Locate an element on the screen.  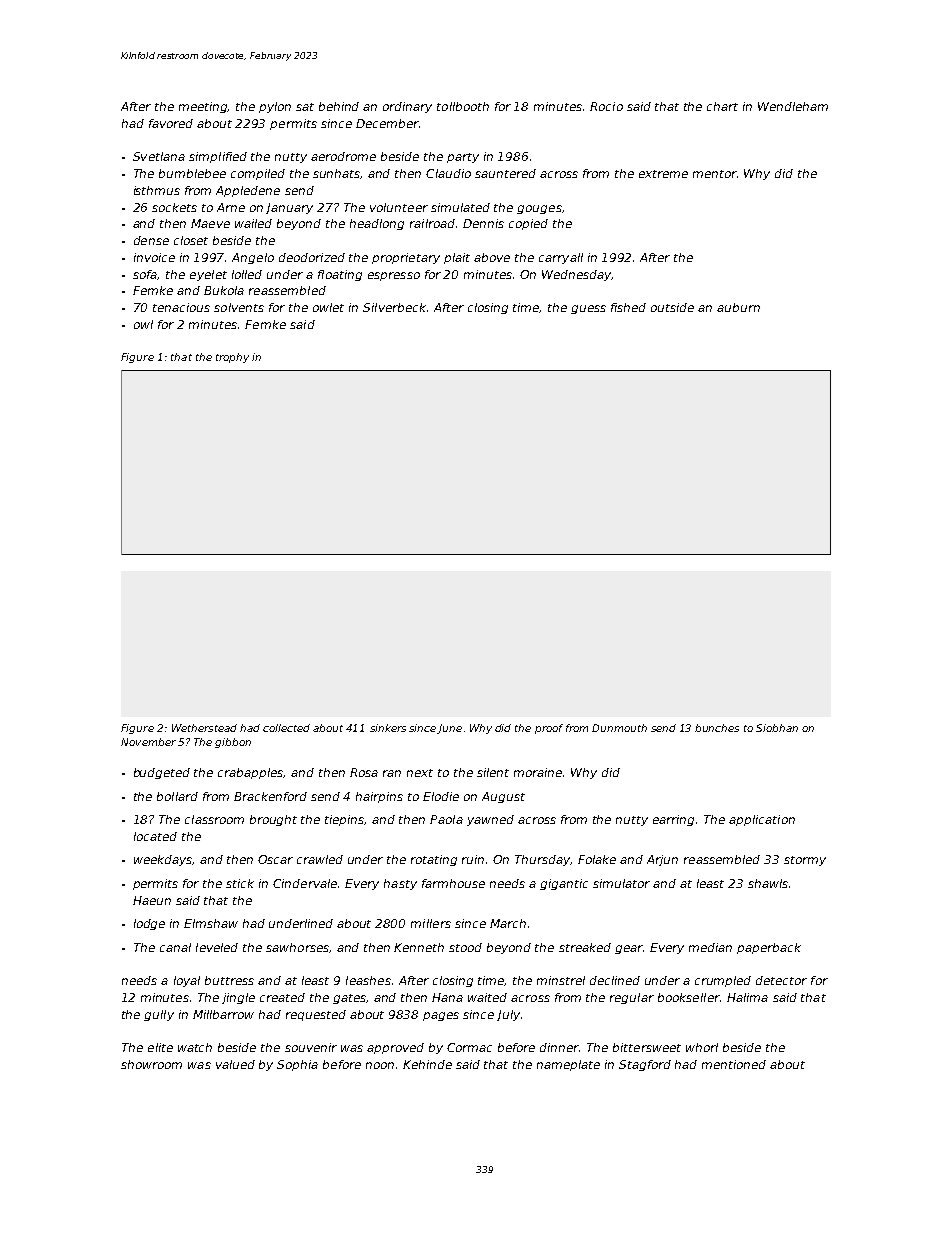
hairpins is located at coordinates (379, 797).
